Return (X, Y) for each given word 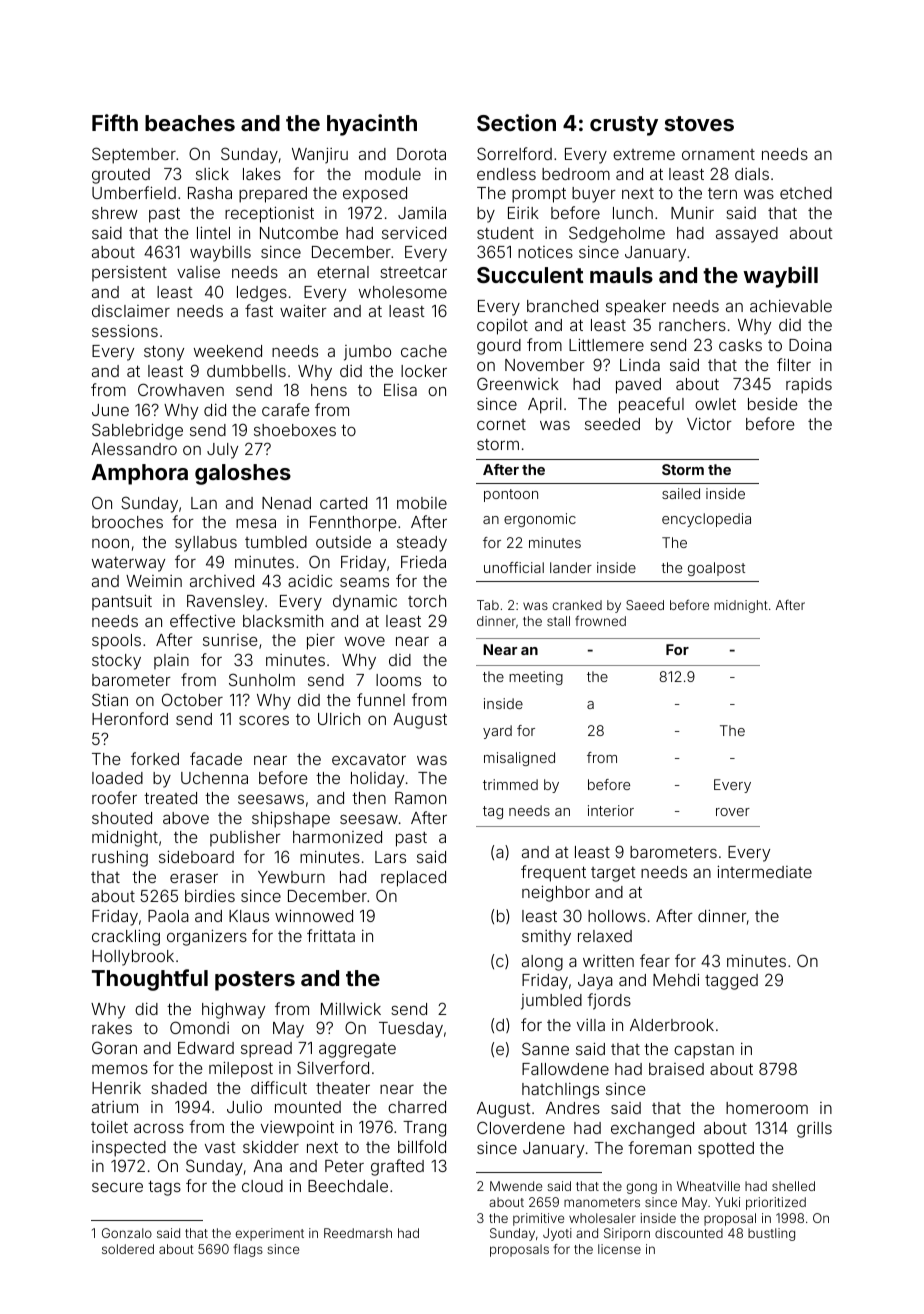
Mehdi (676, 979)
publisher (245, 838)
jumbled (551, 1002)
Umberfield (134, 192)
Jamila (422, 212)
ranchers (692, 325)
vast (220, 1147)
